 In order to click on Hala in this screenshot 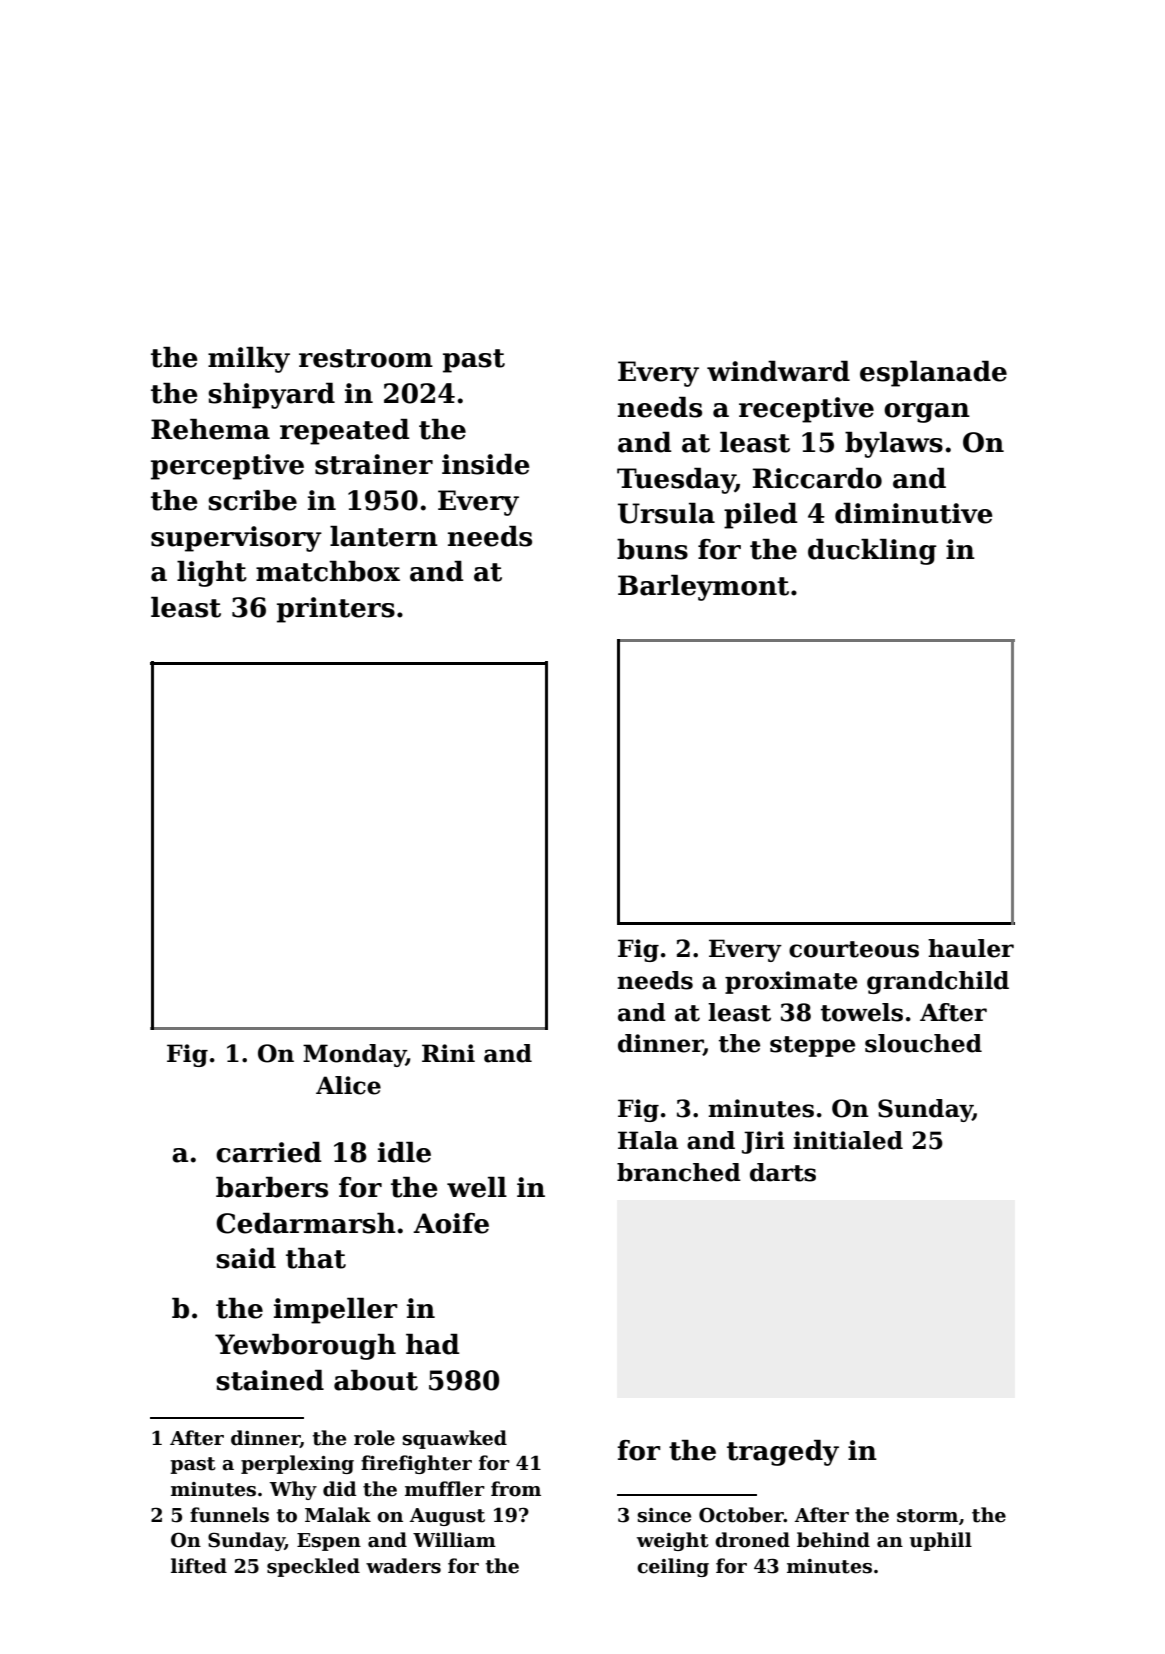, I will do `click(648, 1140)`.
